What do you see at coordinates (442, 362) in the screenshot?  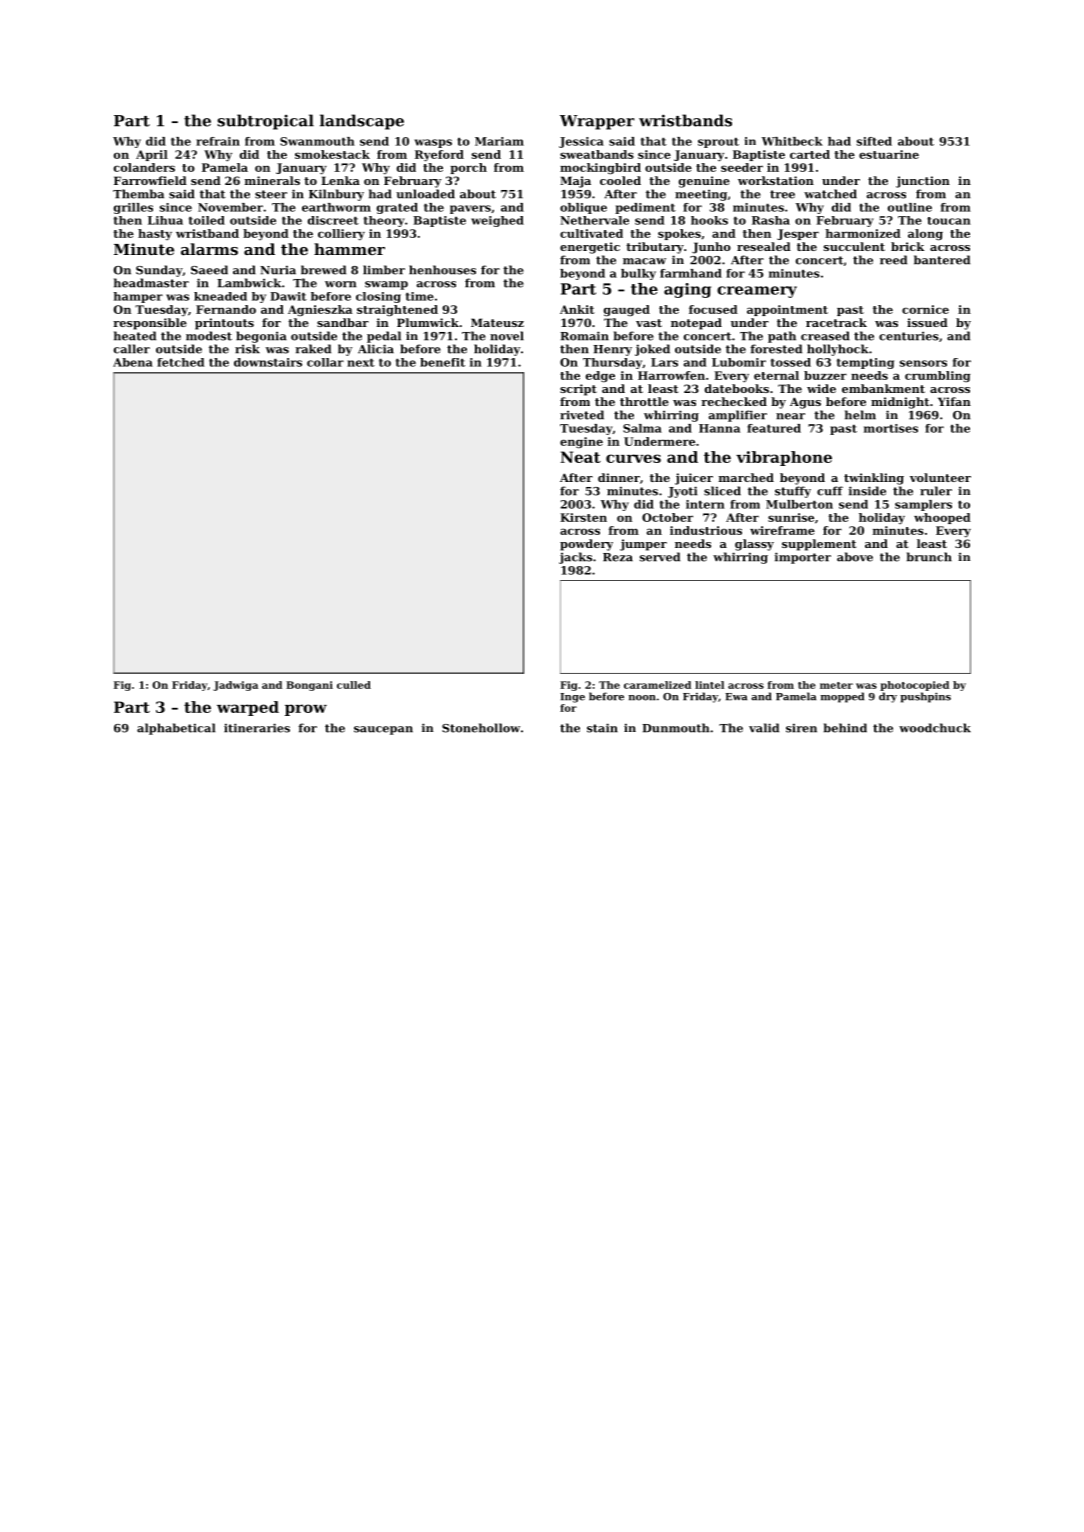 I see `benefit` at bounding box center [442, 362].
